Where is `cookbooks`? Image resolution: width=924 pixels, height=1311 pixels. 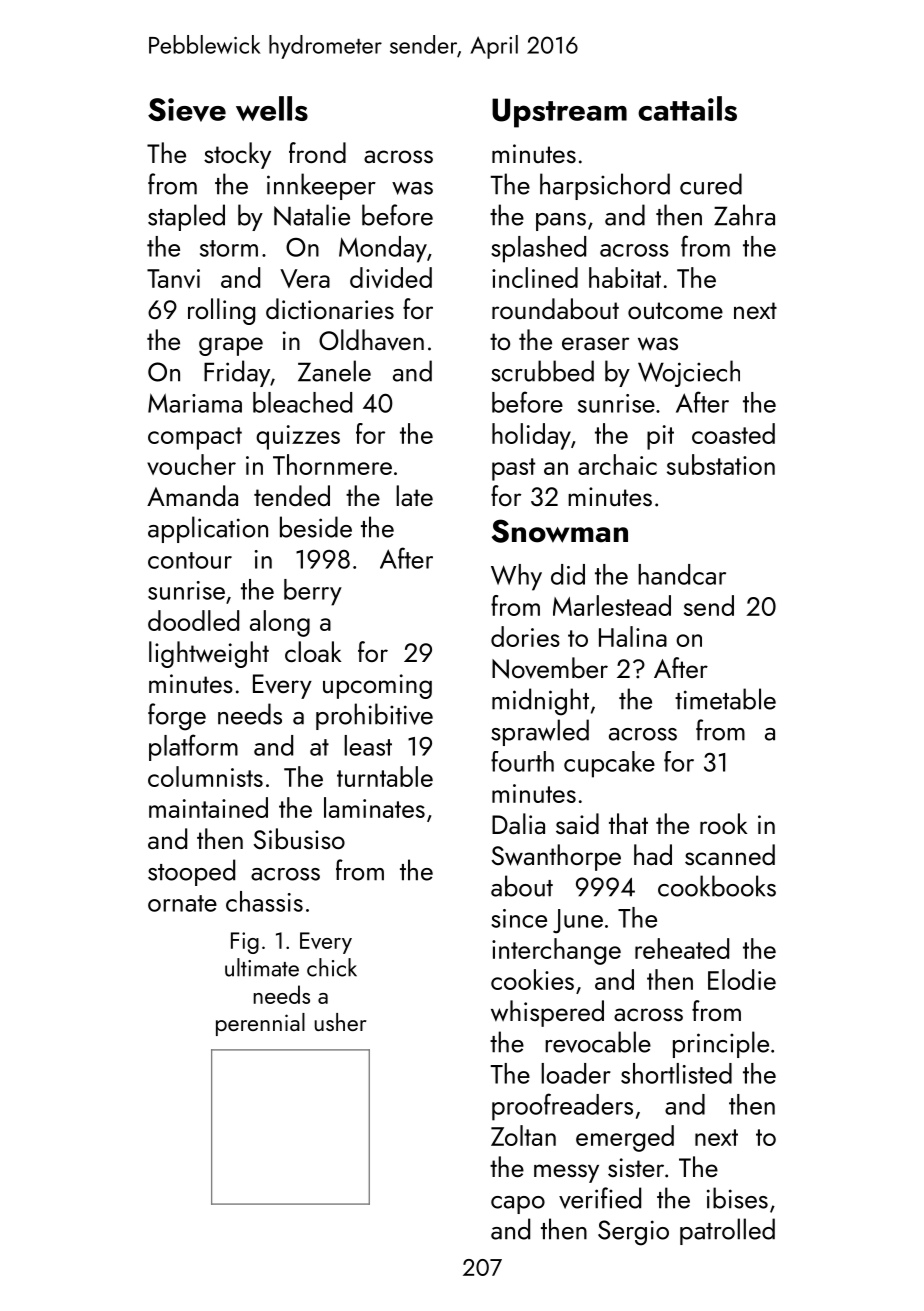 cookbooks is located at coordinates (717, 886).
